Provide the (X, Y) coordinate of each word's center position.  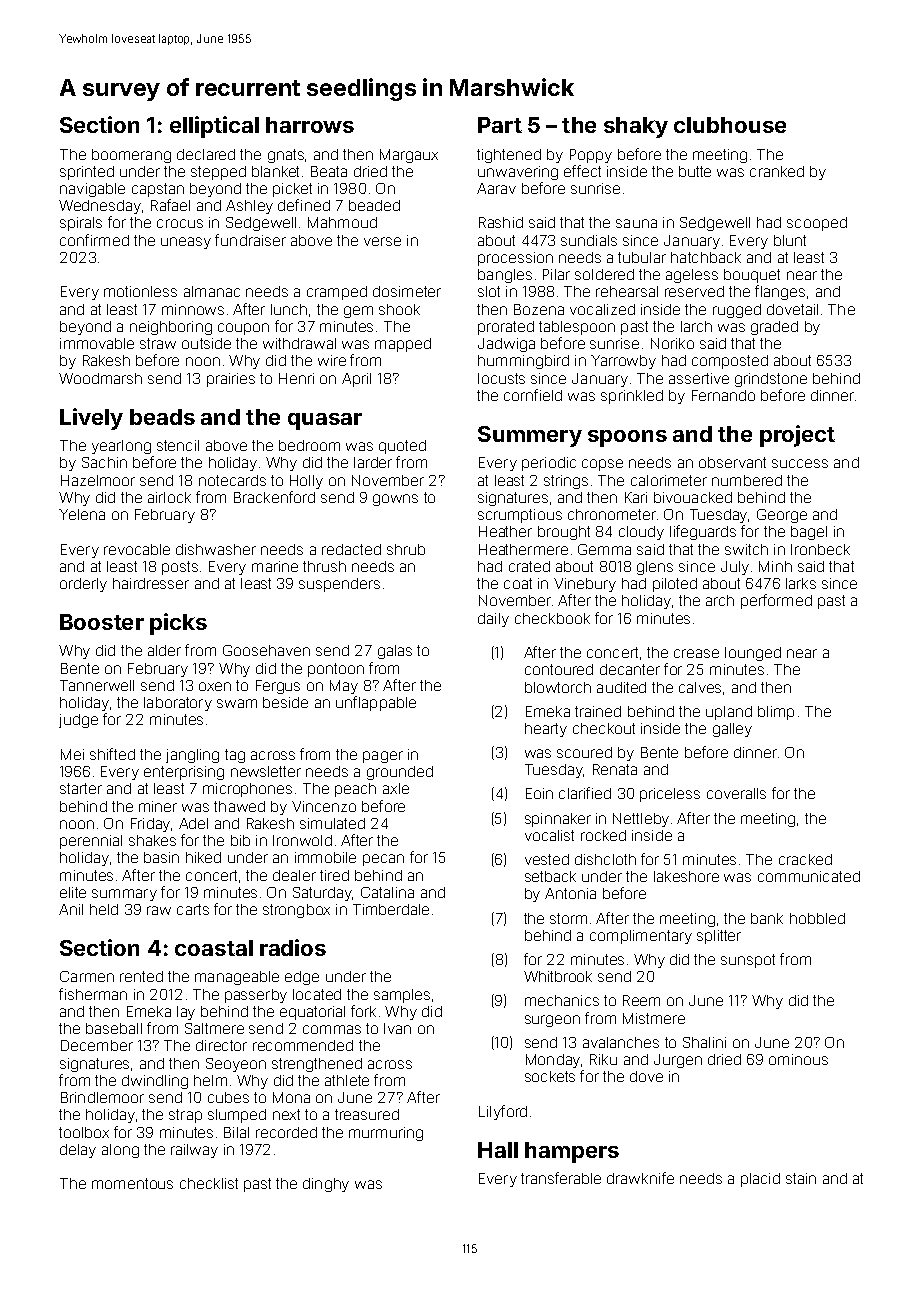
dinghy (326, 1185)
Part (500, 125)
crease (696, 653)
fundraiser (250, 240)
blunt (790, 240)
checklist (209, 1183)
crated (529, 566)
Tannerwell (97, 685)
